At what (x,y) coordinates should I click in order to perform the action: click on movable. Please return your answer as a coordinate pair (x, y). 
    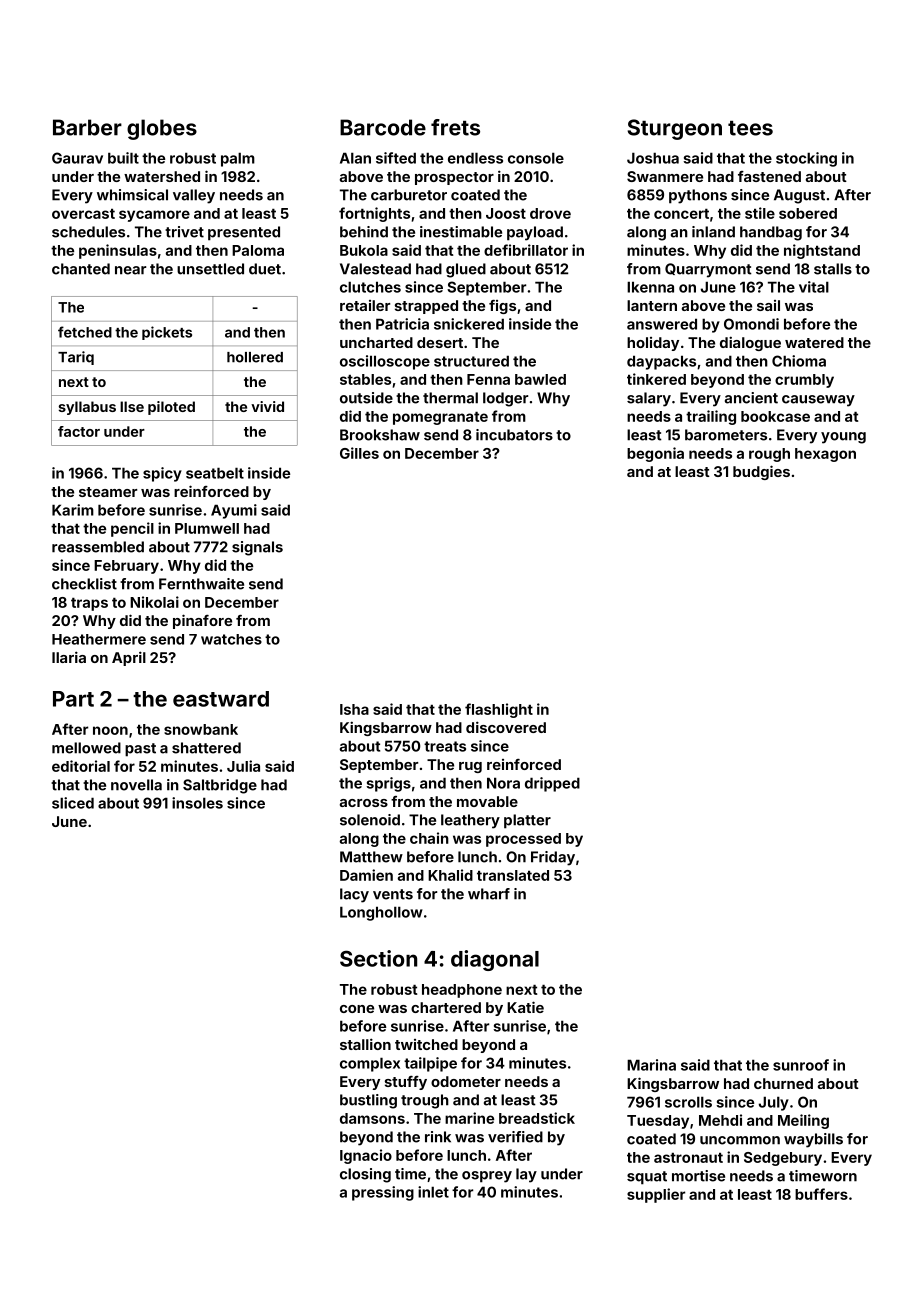
    Looking at the image, I should click on (487, 801).
